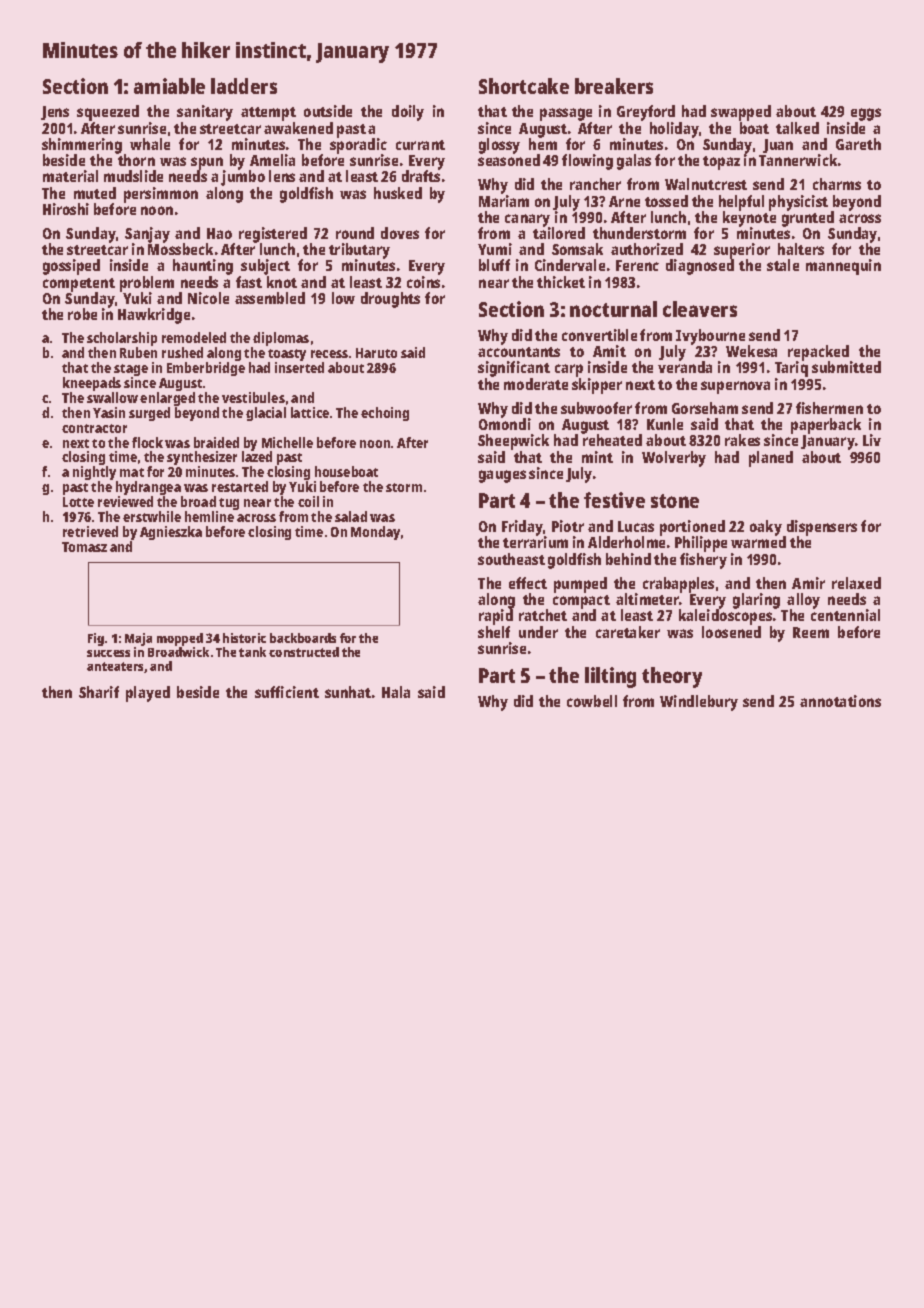 The width and height of the screenshot is (924, 1308). Describe the element at coordinates (502, 476) in the screenshot. I see `gauges` at that location.
